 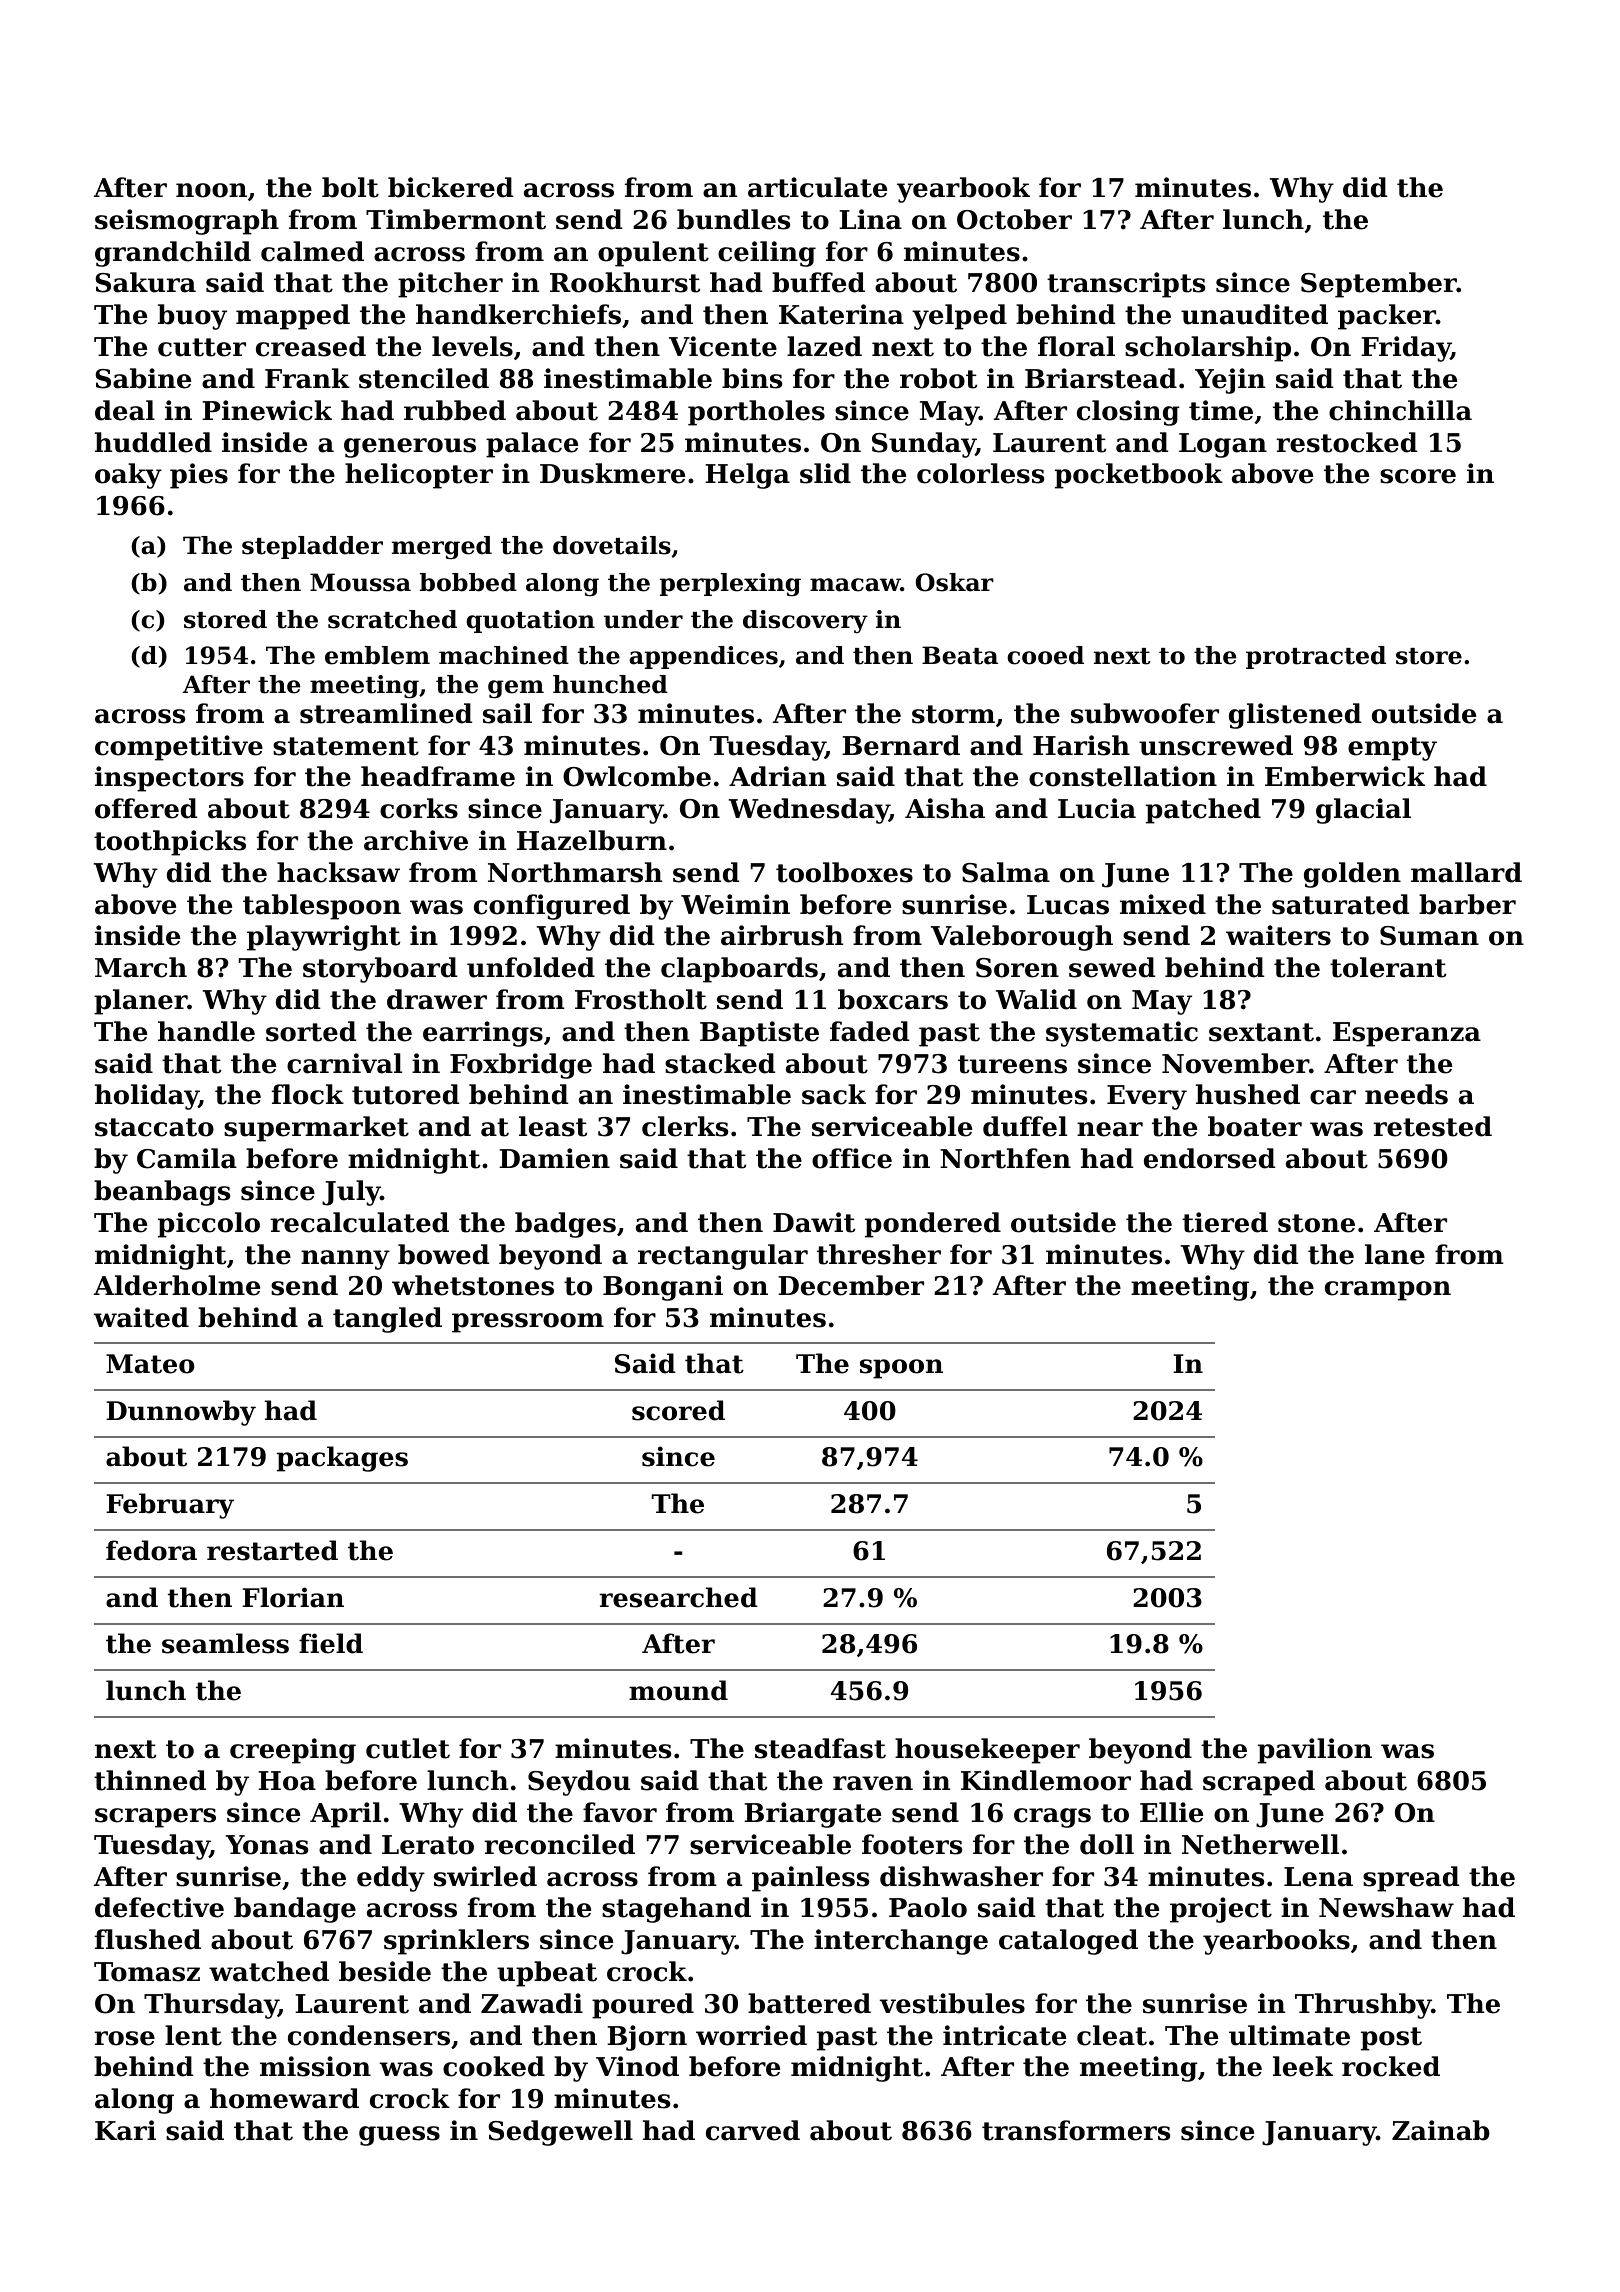 What do you see at coordinates (820, 1748) in the screenshot?
I see `steadfast` at bounding box center [820, 1748].
